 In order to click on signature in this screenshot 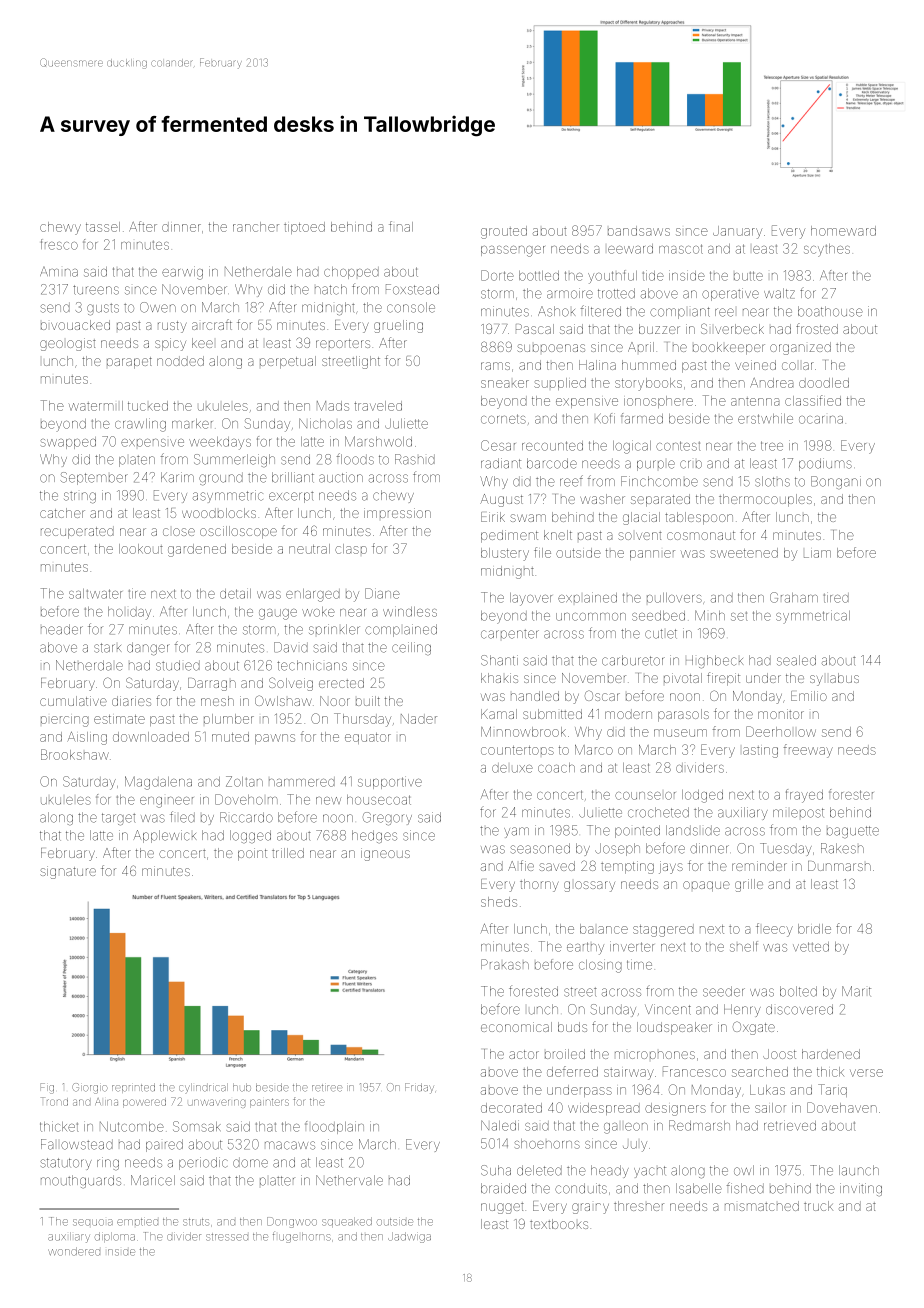, I will do `click(68, 872)`.
